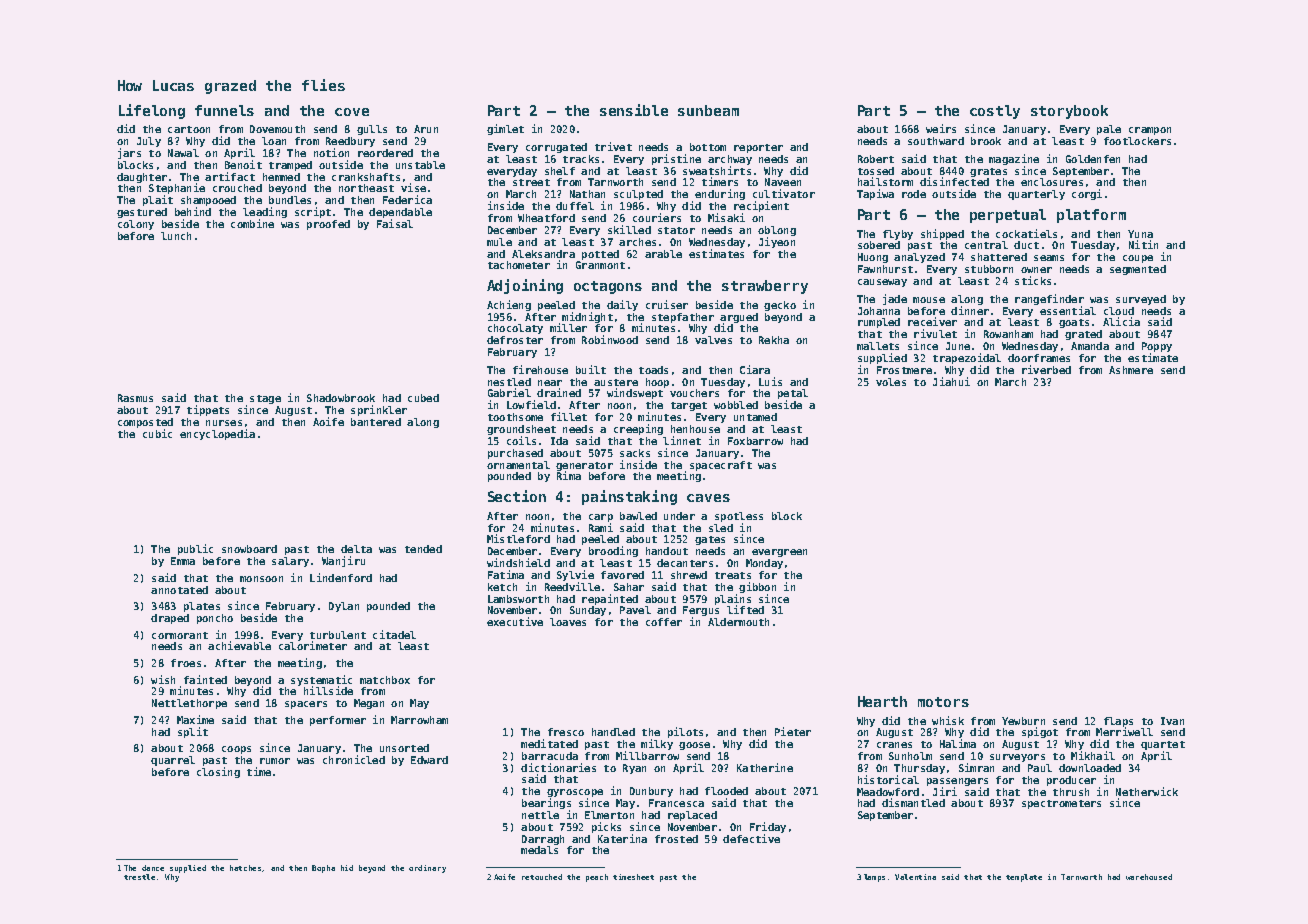 This screenshot has height=924, width=1308. I want to click on Lifelong, so click(152, 111).
